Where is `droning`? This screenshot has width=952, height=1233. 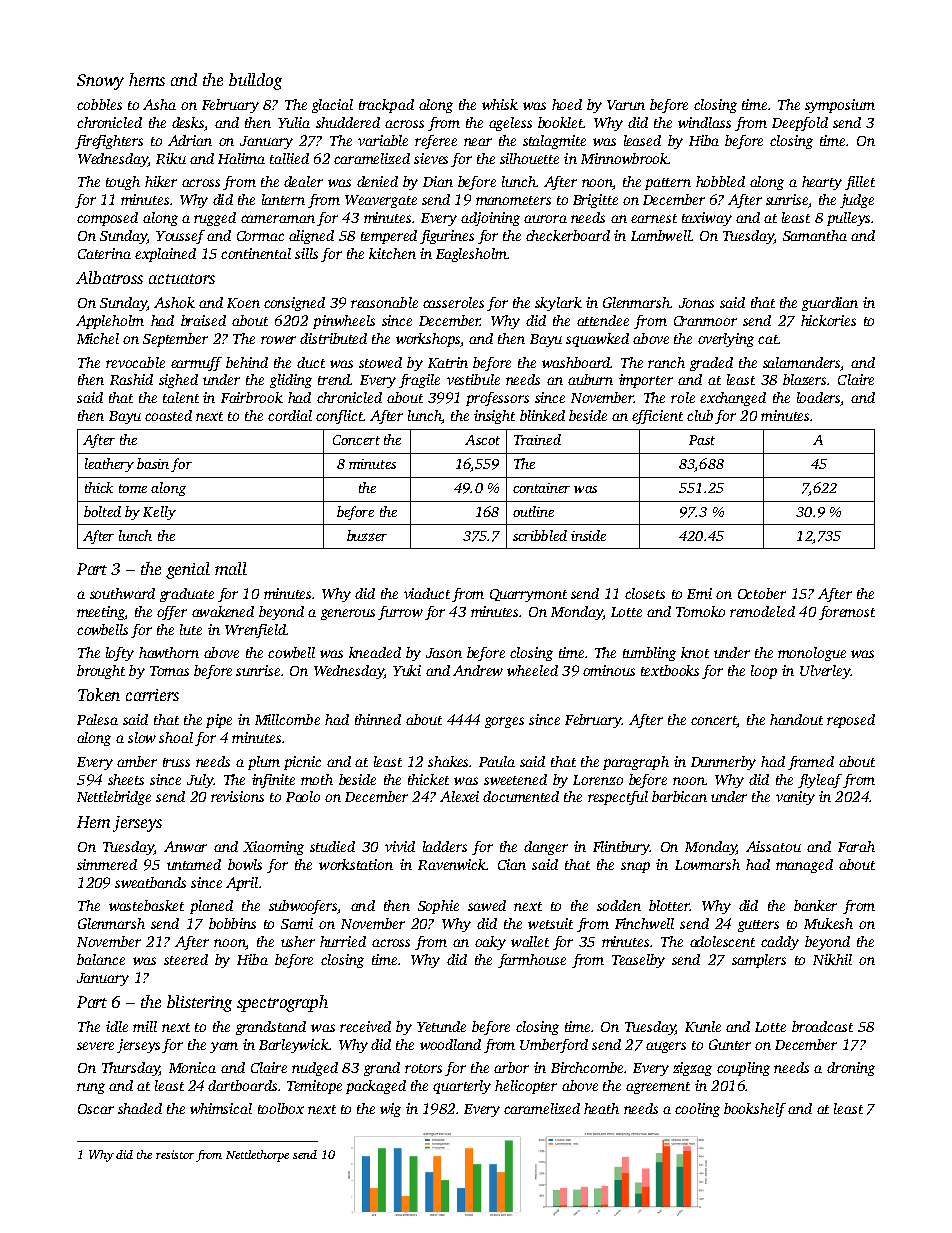
droning is located at coordinates (851, 1069).
